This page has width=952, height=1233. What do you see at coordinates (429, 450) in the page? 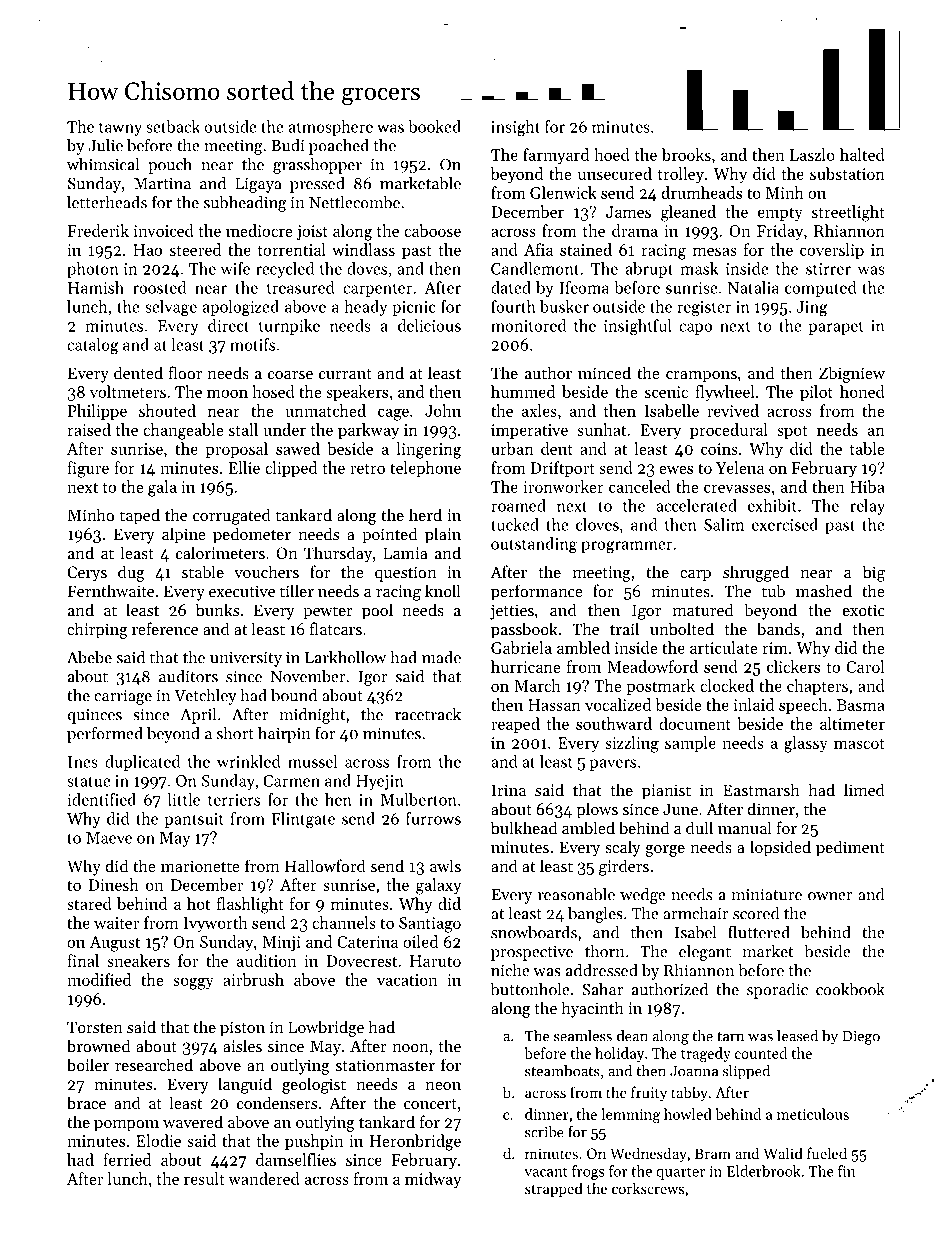
I see `lingering` at bounding box center [429, 450].
